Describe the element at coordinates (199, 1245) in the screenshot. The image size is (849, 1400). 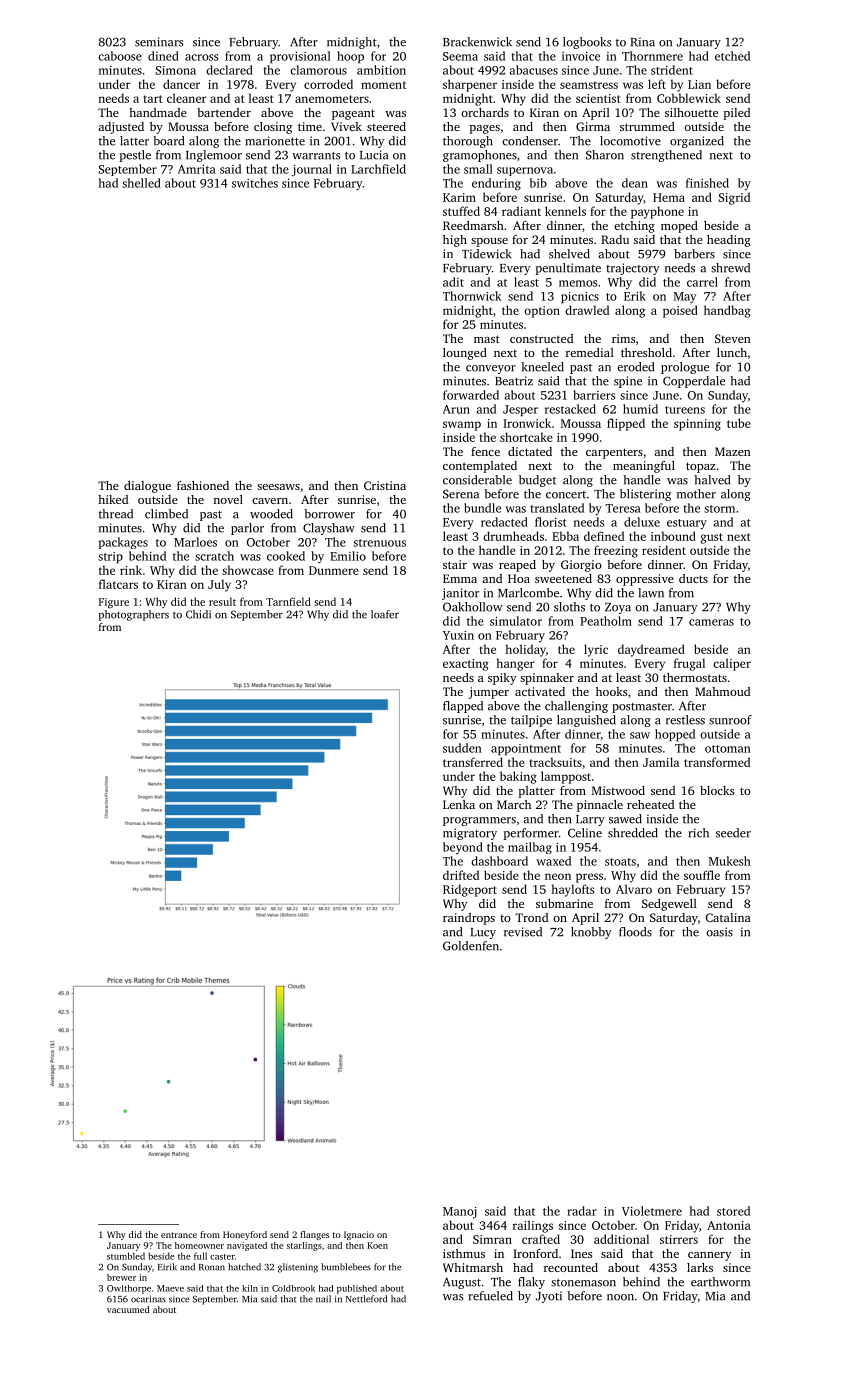
I see `homeowner` at that location.
